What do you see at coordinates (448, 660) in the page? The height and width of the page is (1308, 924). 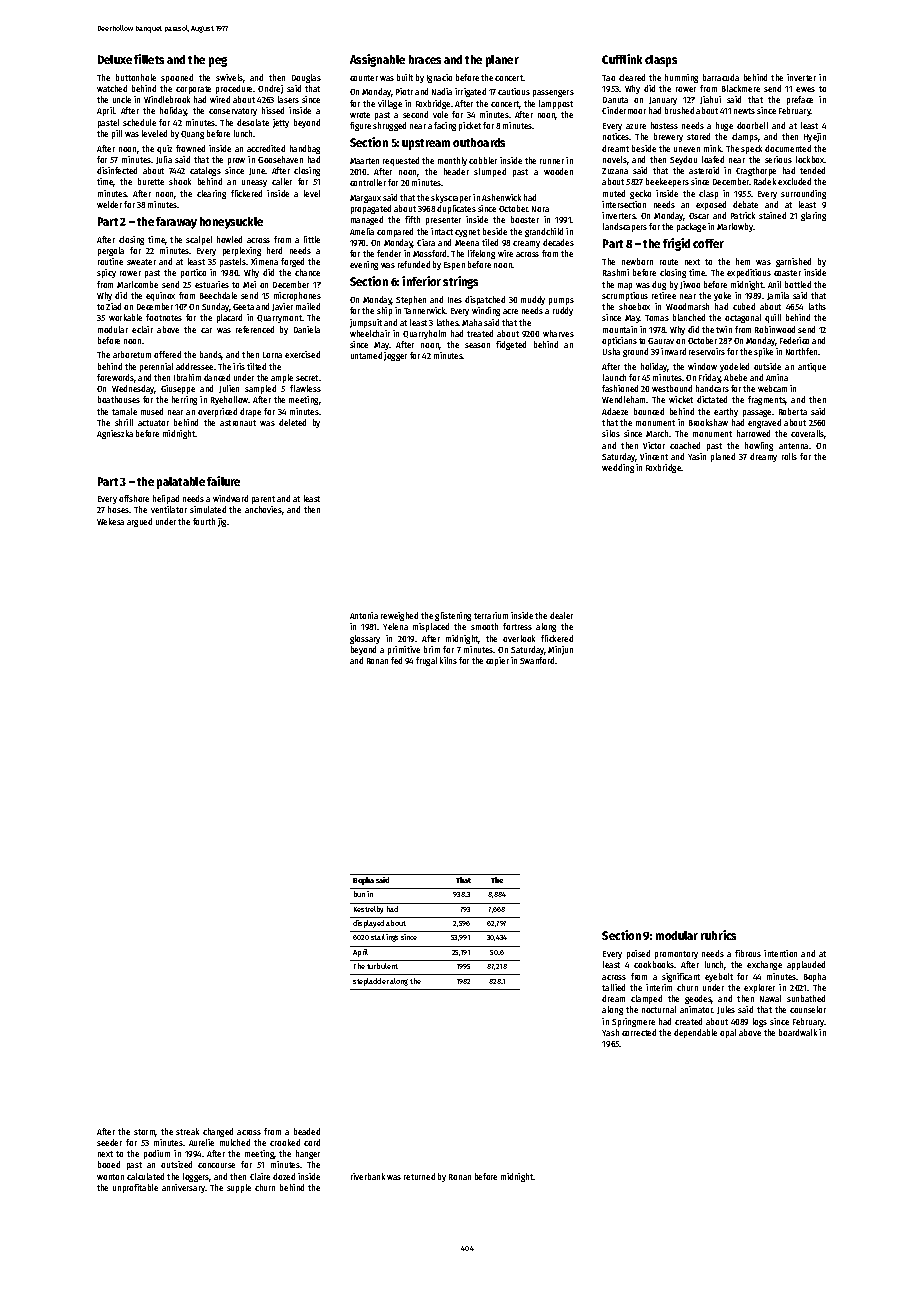 I see `kilns` at bounding box center [448, 660].
